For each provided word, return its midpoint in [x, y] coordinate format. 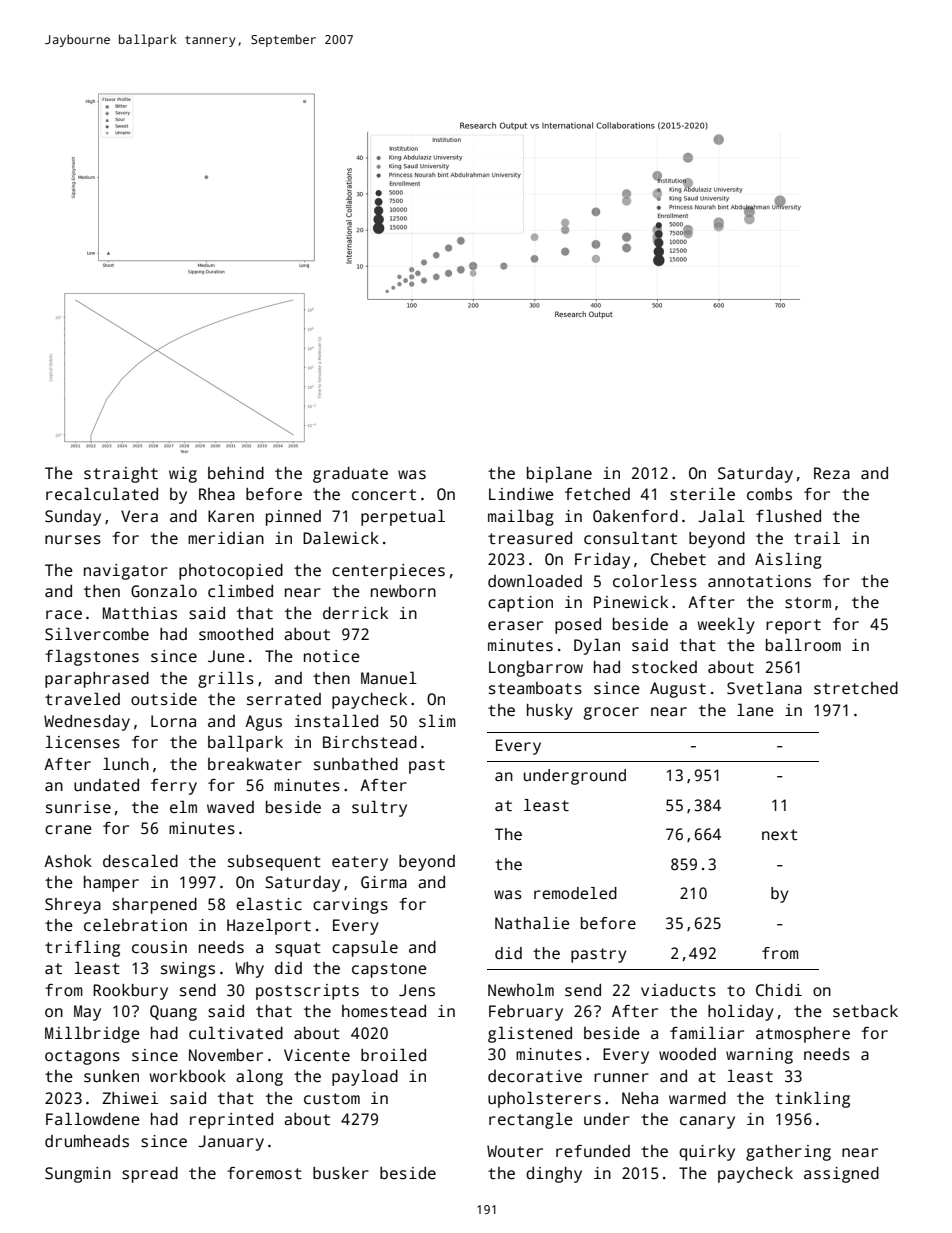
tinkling [812, 1099]
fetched [597, 494]
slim [437, 721]
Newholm [521, 990]
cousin [159, 947]
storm [808, 603]
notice [332, 656]
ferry [174, 787]
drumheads [87, 1141]
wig [183, 475]
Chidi [779, 990]
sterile [702, 494]
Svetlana [764, 688]
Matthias [140, 613]
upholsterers [544, 1099]
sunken [111, 1076]
